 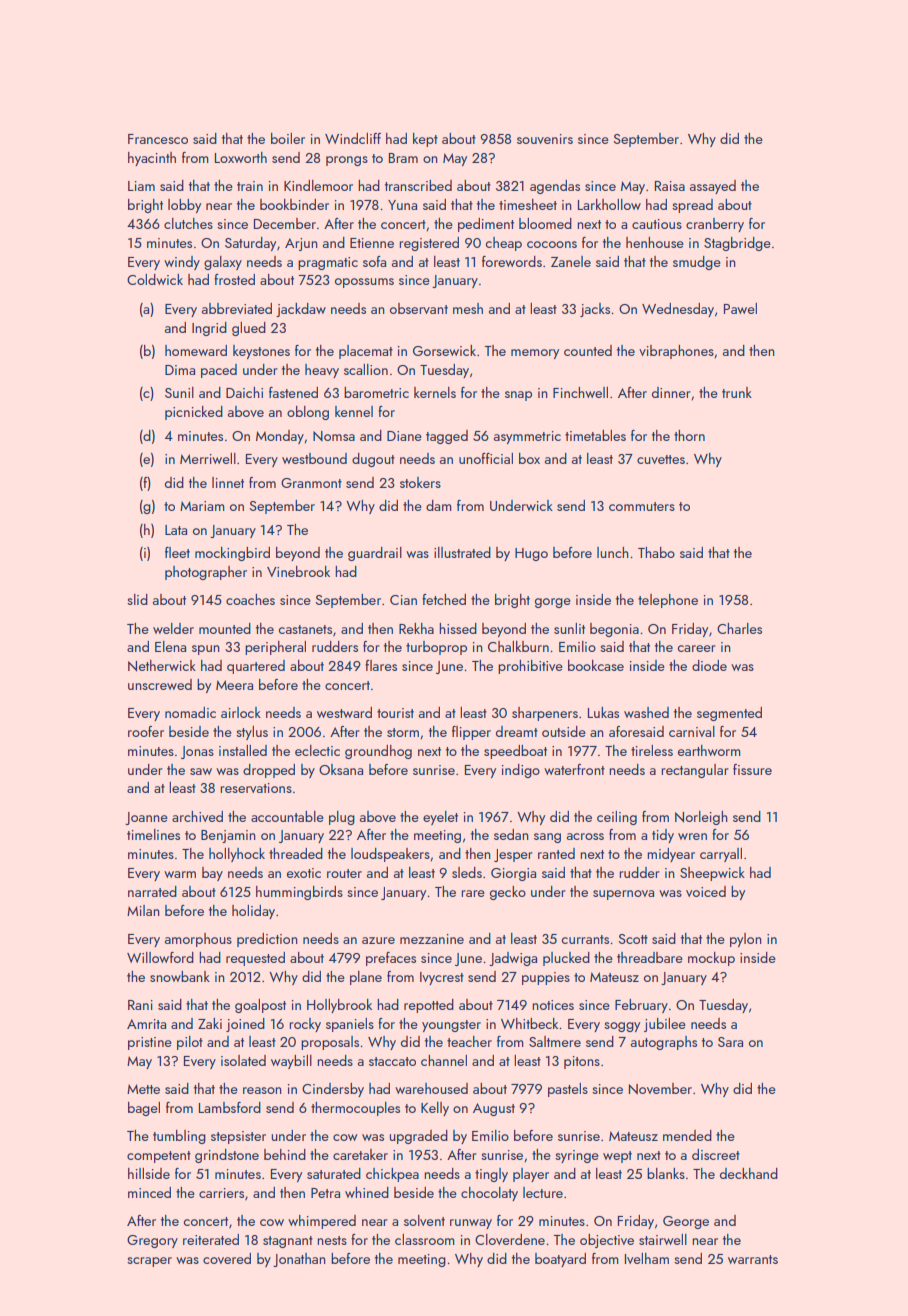 I want to click on Jadwiga, so click(x=513, y=959).
